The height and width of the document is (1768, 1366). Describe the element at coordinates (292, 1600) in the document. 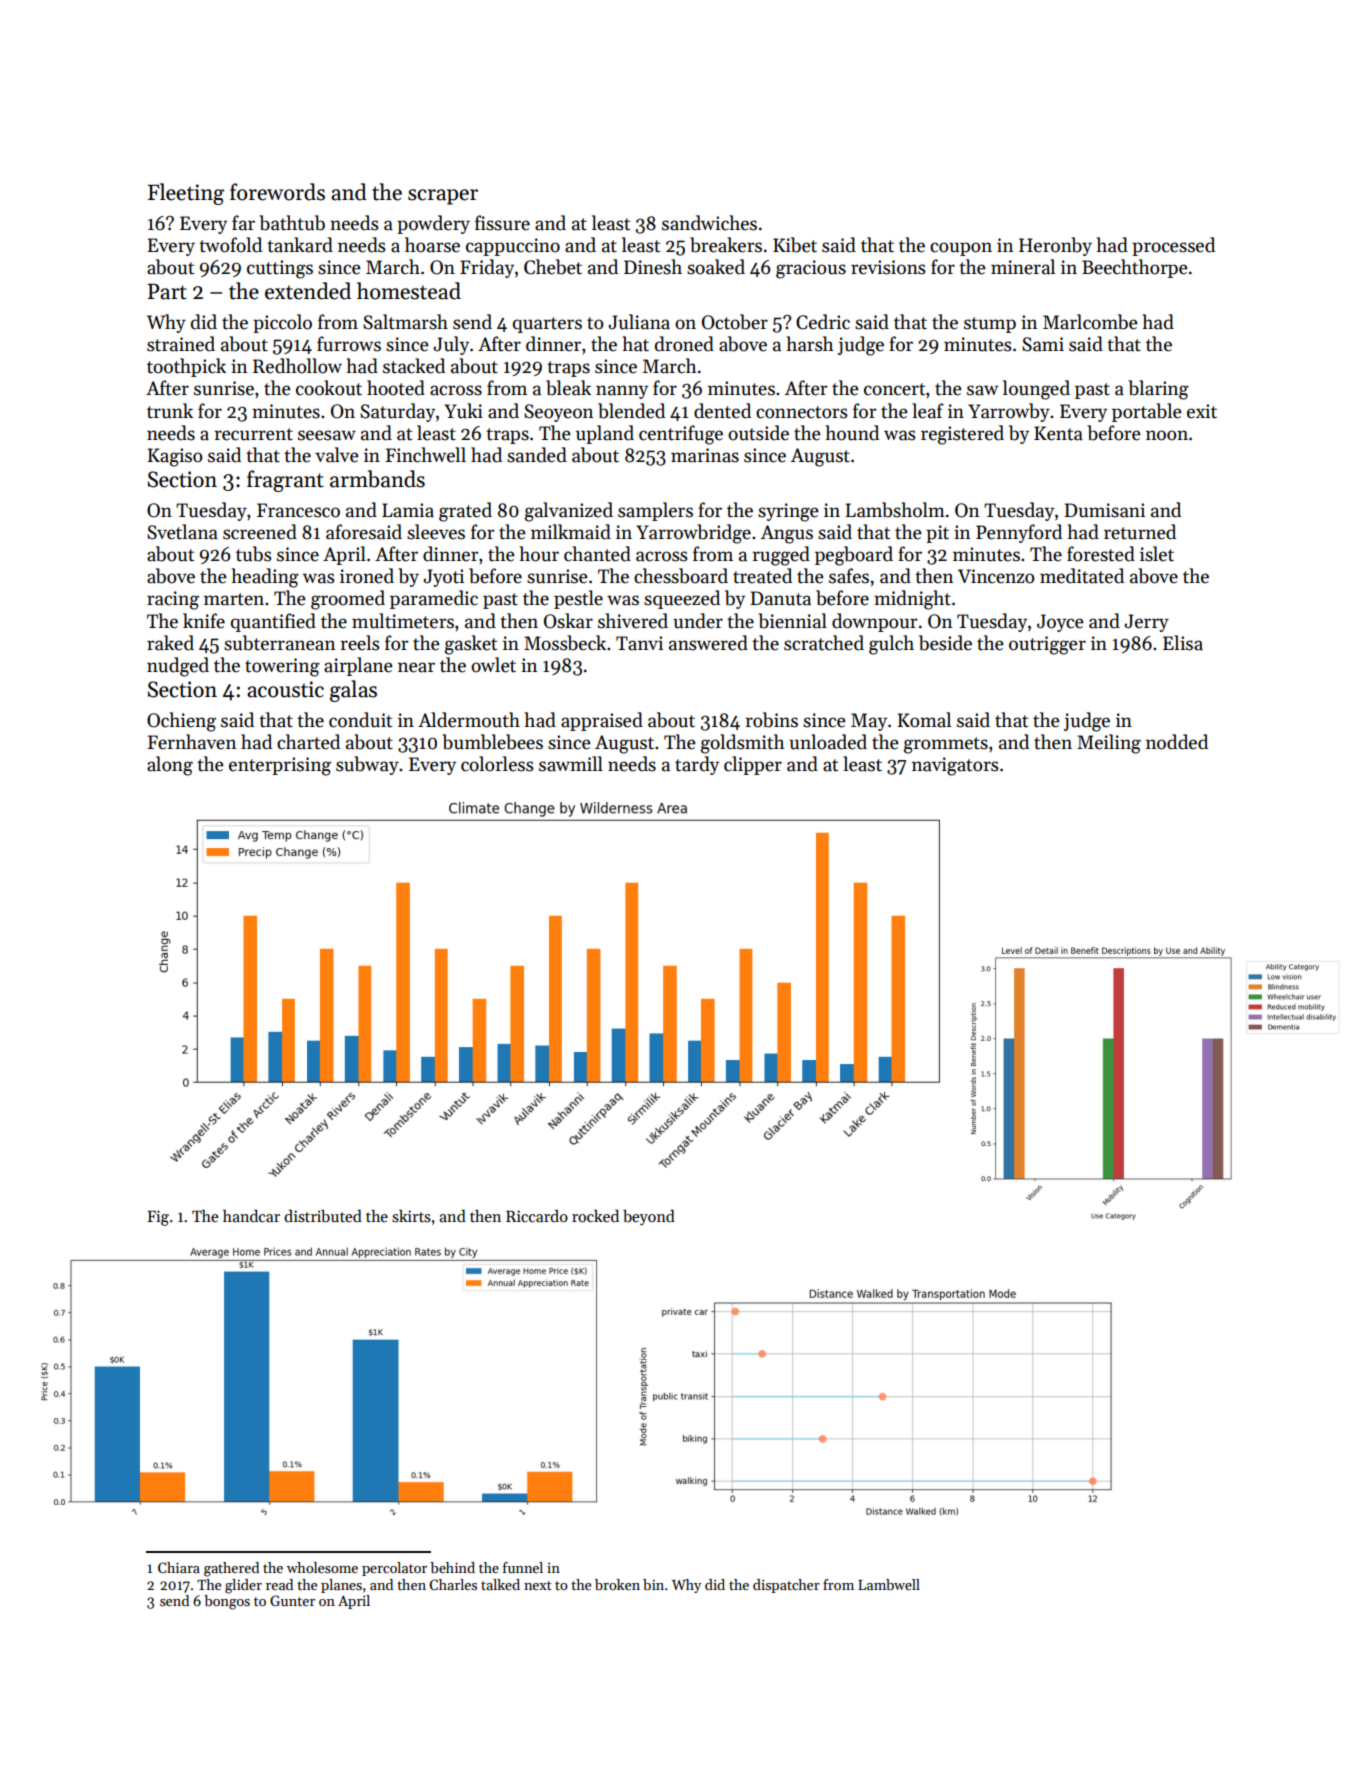

I see `Gunter` at that location.
